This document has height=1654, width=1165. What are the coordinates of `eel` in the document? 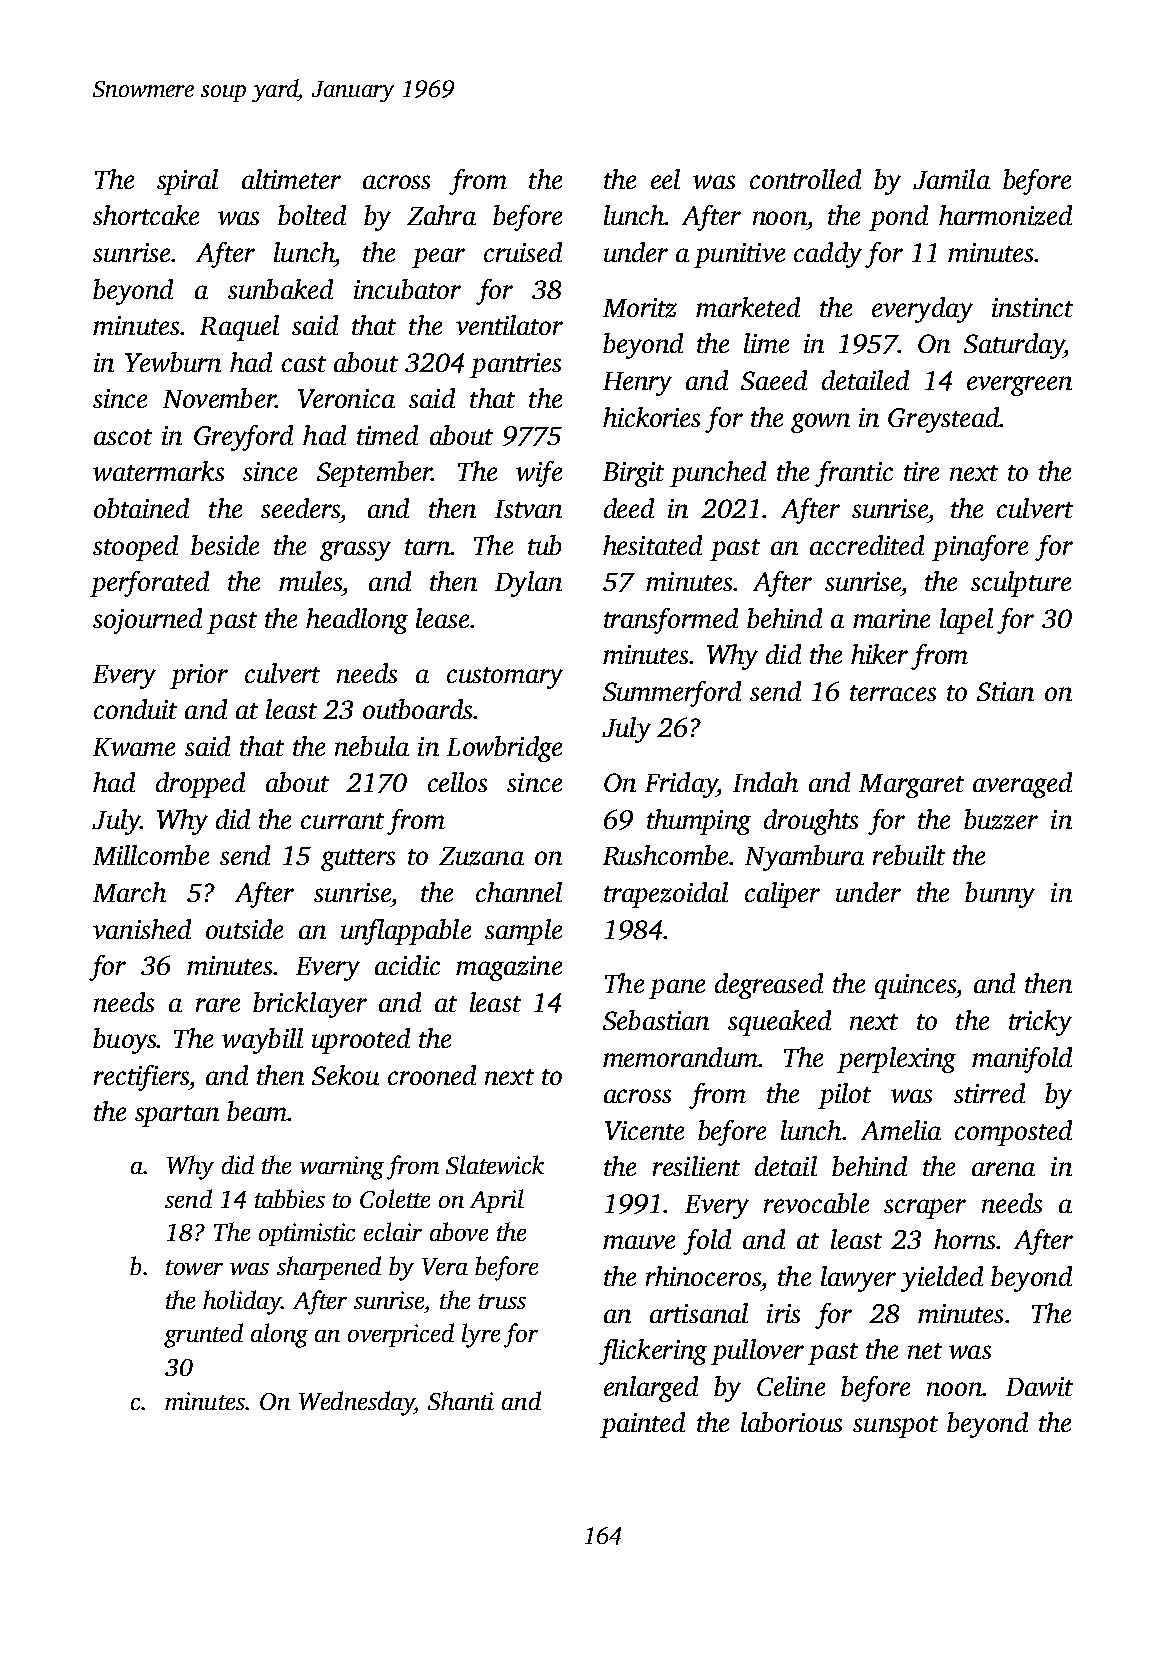 It's located at (665, 179).
